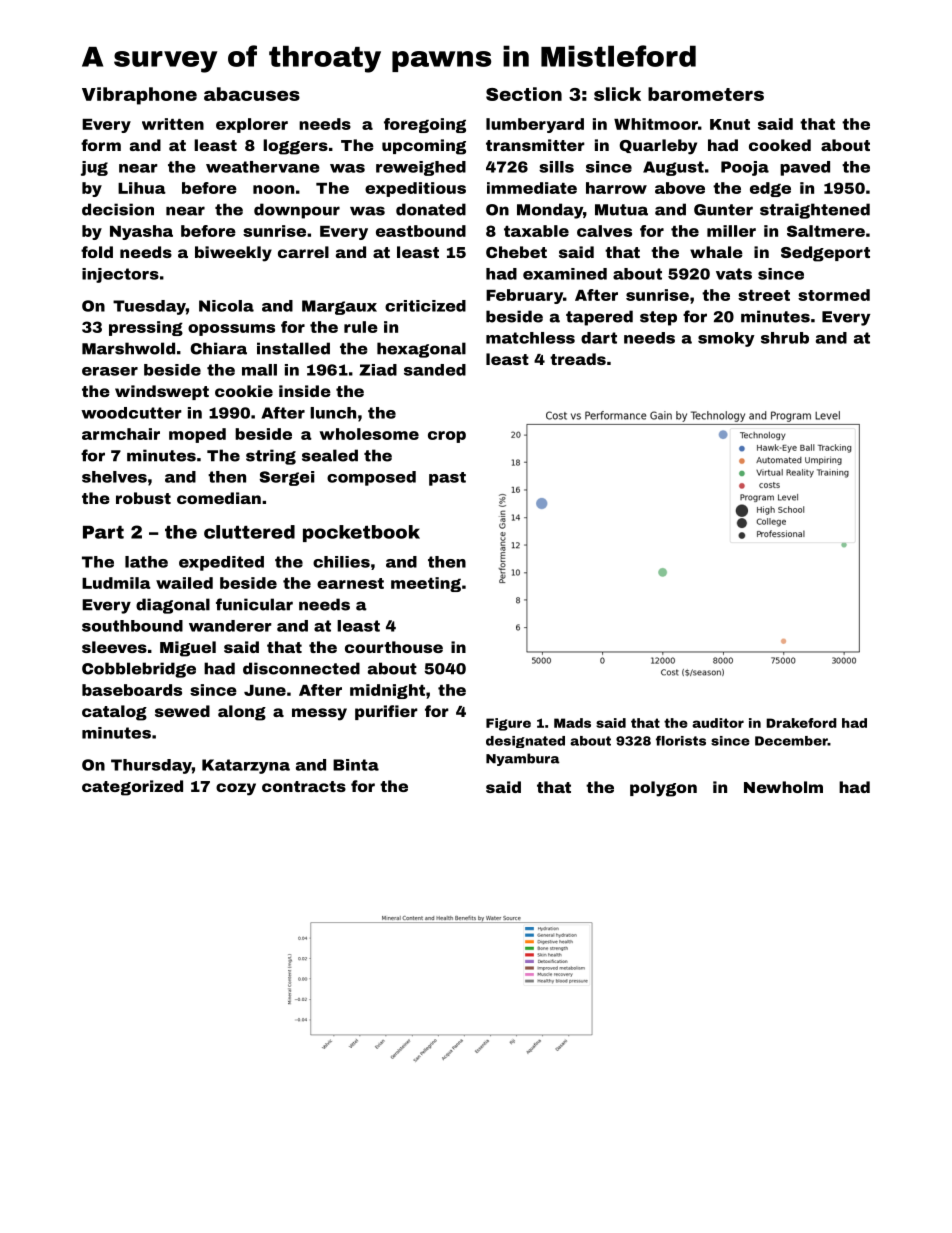 Image resolution: width=952 pixels, height=1233 pixels. Describe the element at coordinates (425, 306) in the screenshot. I see `criticized` at that location.
